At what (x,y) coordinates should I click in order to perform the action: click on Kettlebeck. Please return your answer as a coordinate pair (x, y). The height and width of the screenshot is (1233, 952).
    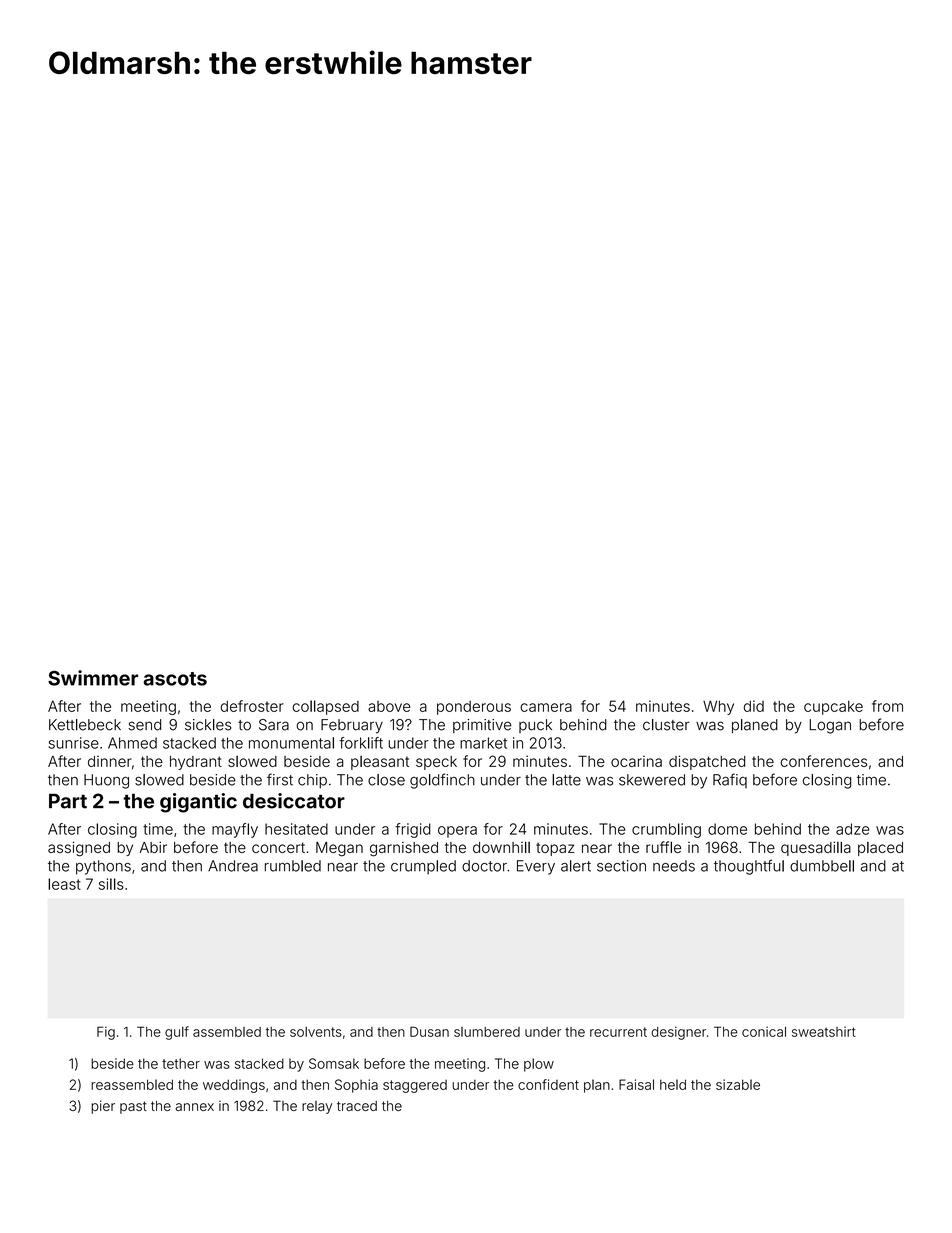
    Looking at the image, I should click on (85, 725).
